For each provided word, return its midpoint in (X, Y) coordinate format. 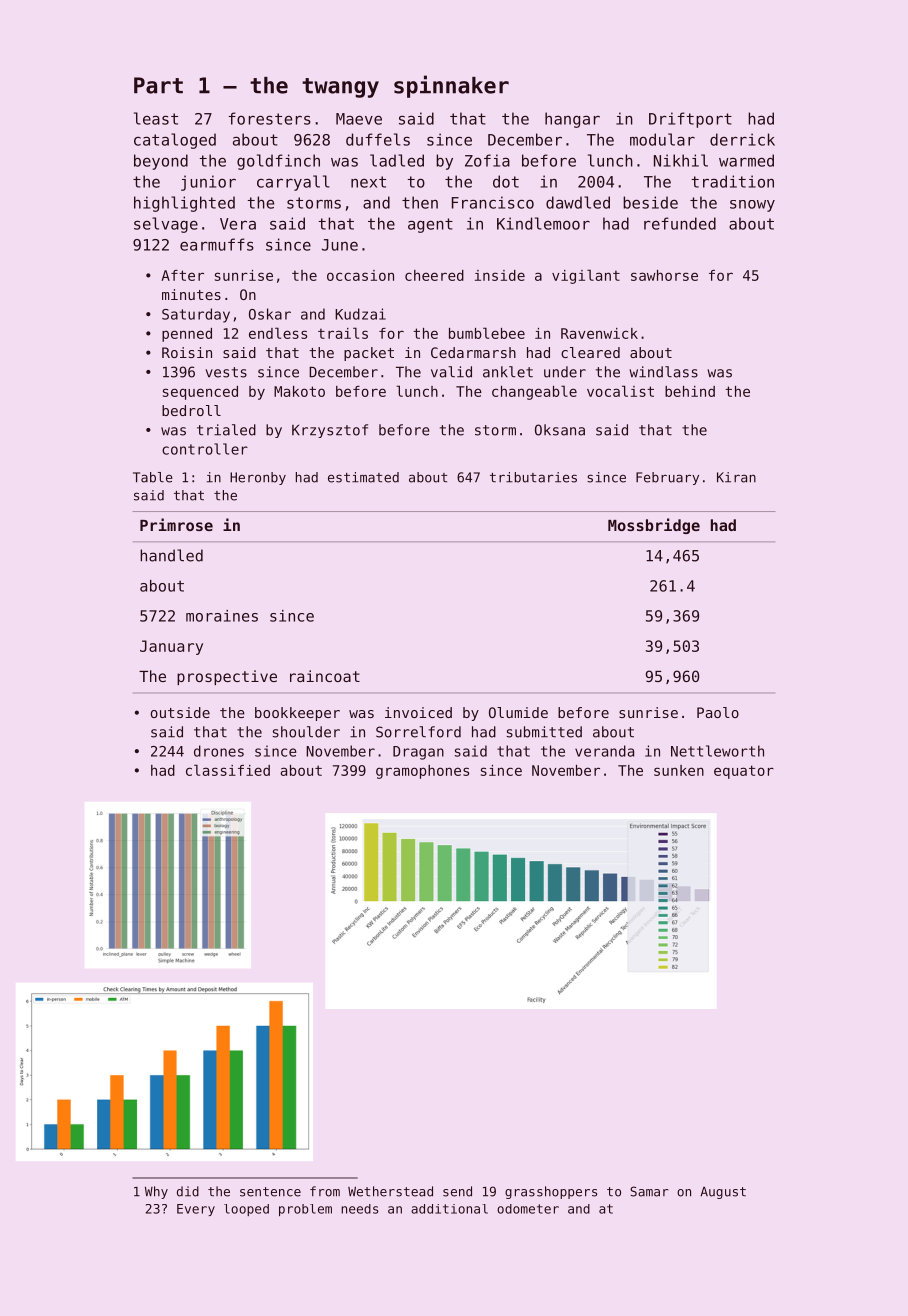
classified (228, 770)
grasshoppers (551, 1192)
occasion (360, 275)
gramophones (422, 772)
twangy (340, 88)
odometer (528, 1209)
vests (226, 372)
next (368, 182)
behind (690, 391)
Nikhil (681, 160)
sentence (270, 1192)
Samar (649, 1191)
